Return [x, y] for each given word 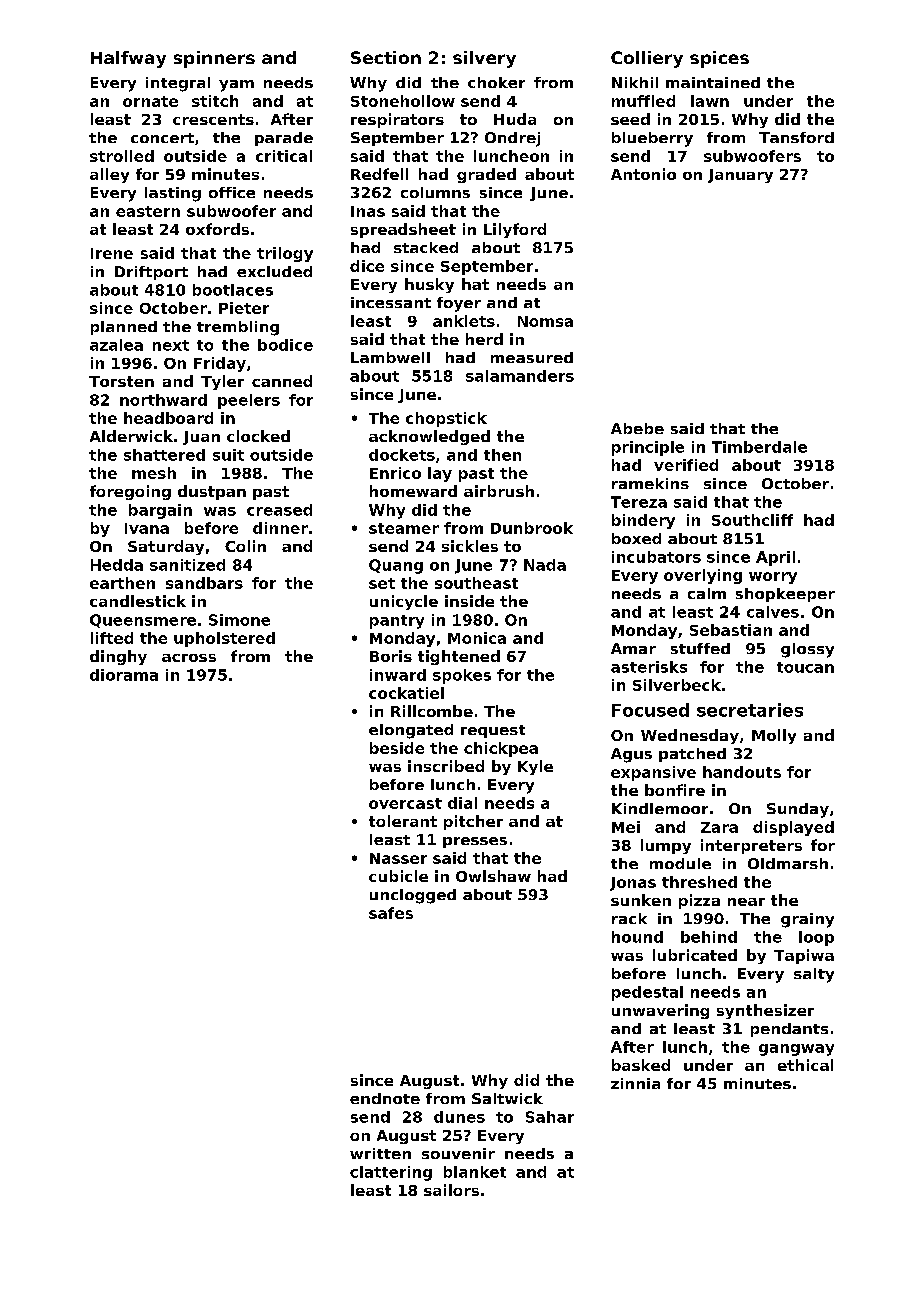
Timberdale [759, 447]
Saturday [166, 547]
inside [469, 601]
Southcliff [752, 520]
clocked [258, 436]
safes [391, 913]
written [380, 1153]
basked [641, 1065]
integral [178, 84]
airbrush [499, 491]
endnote [385, 1098]
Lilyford [515, 230]
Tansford [796, 137]
